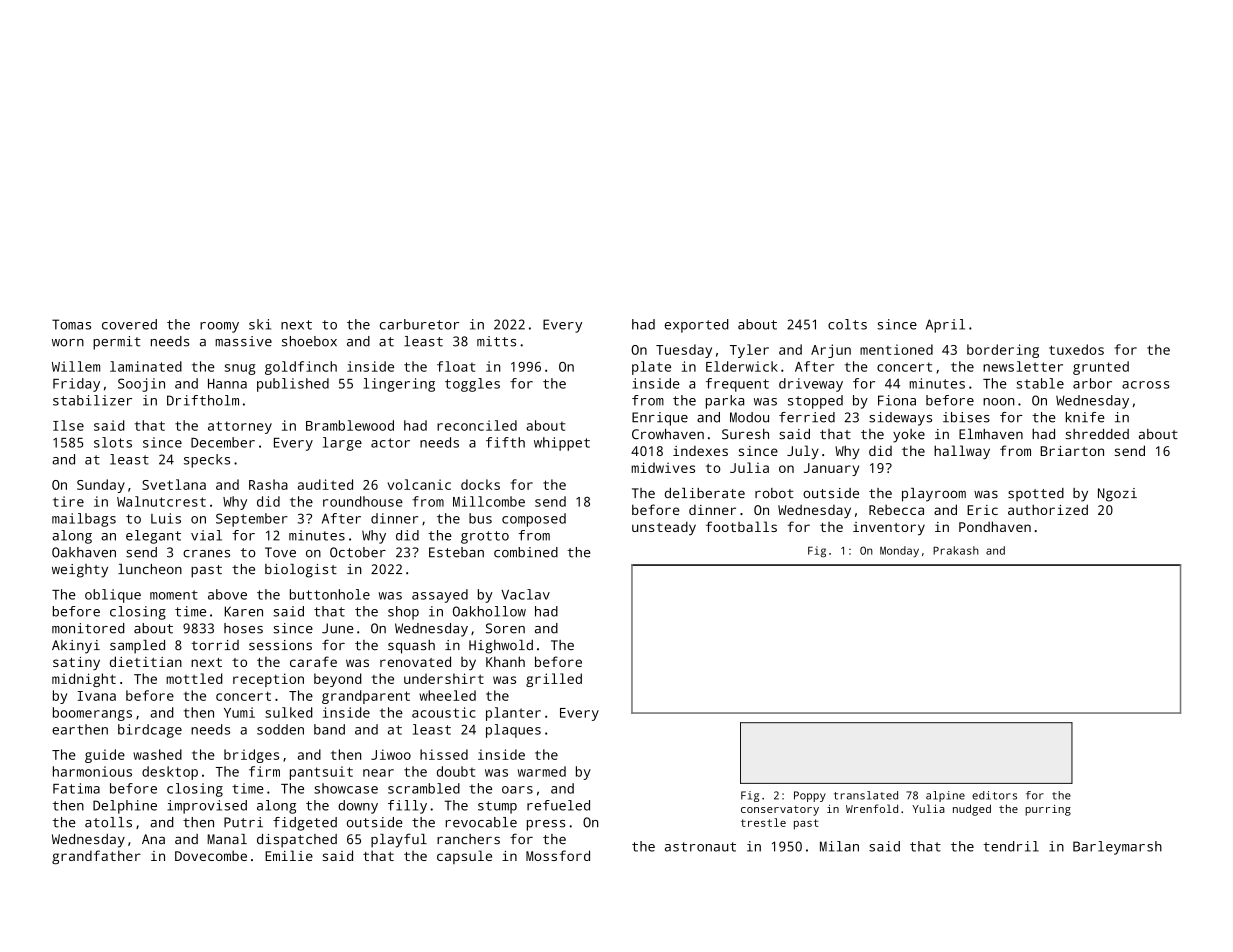 Image resolution: width=1233 pixels, height=952 pixels. I want to click on reception, so click(268, 680).
